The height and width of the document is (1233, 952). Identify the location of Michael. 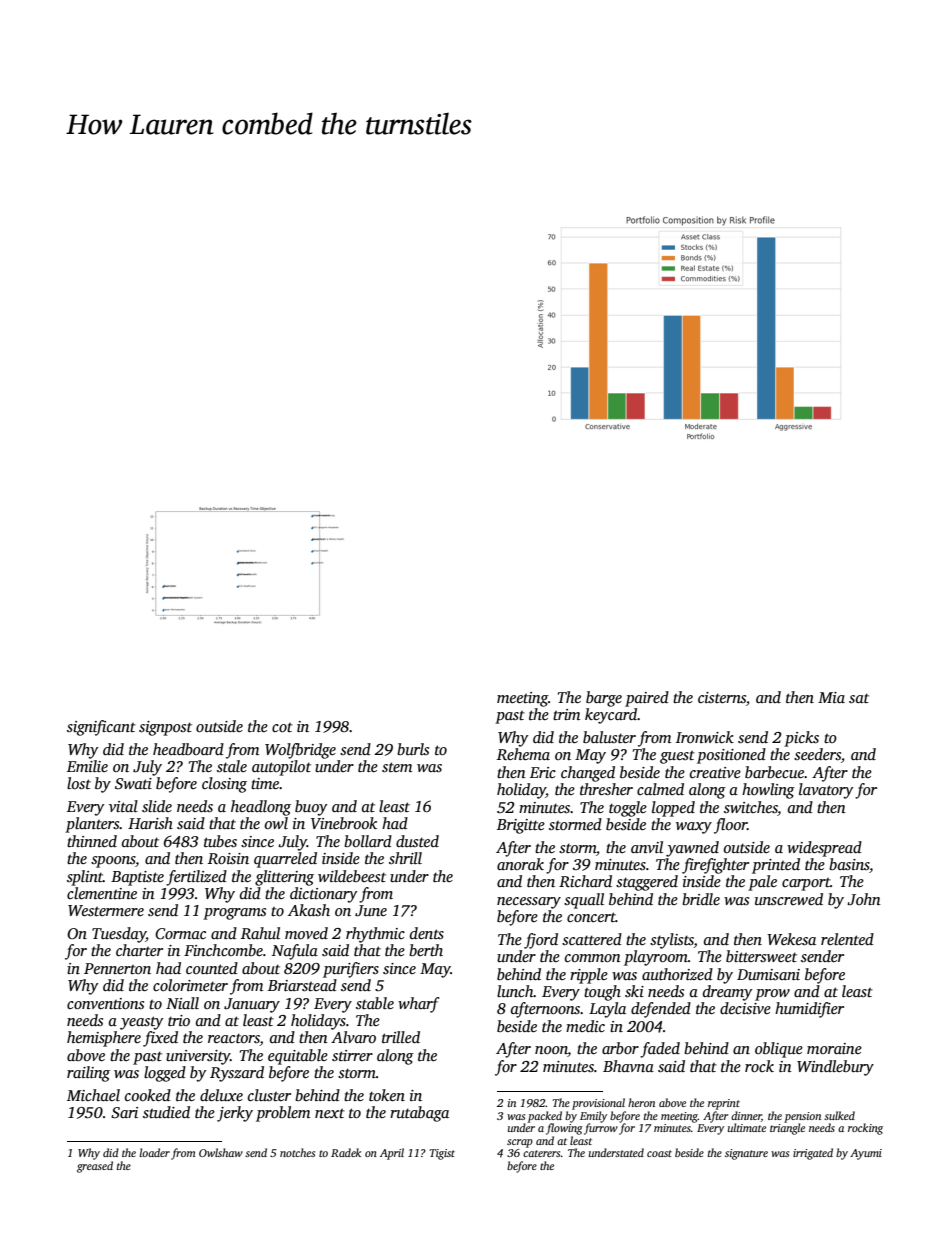
(93, 1095).
